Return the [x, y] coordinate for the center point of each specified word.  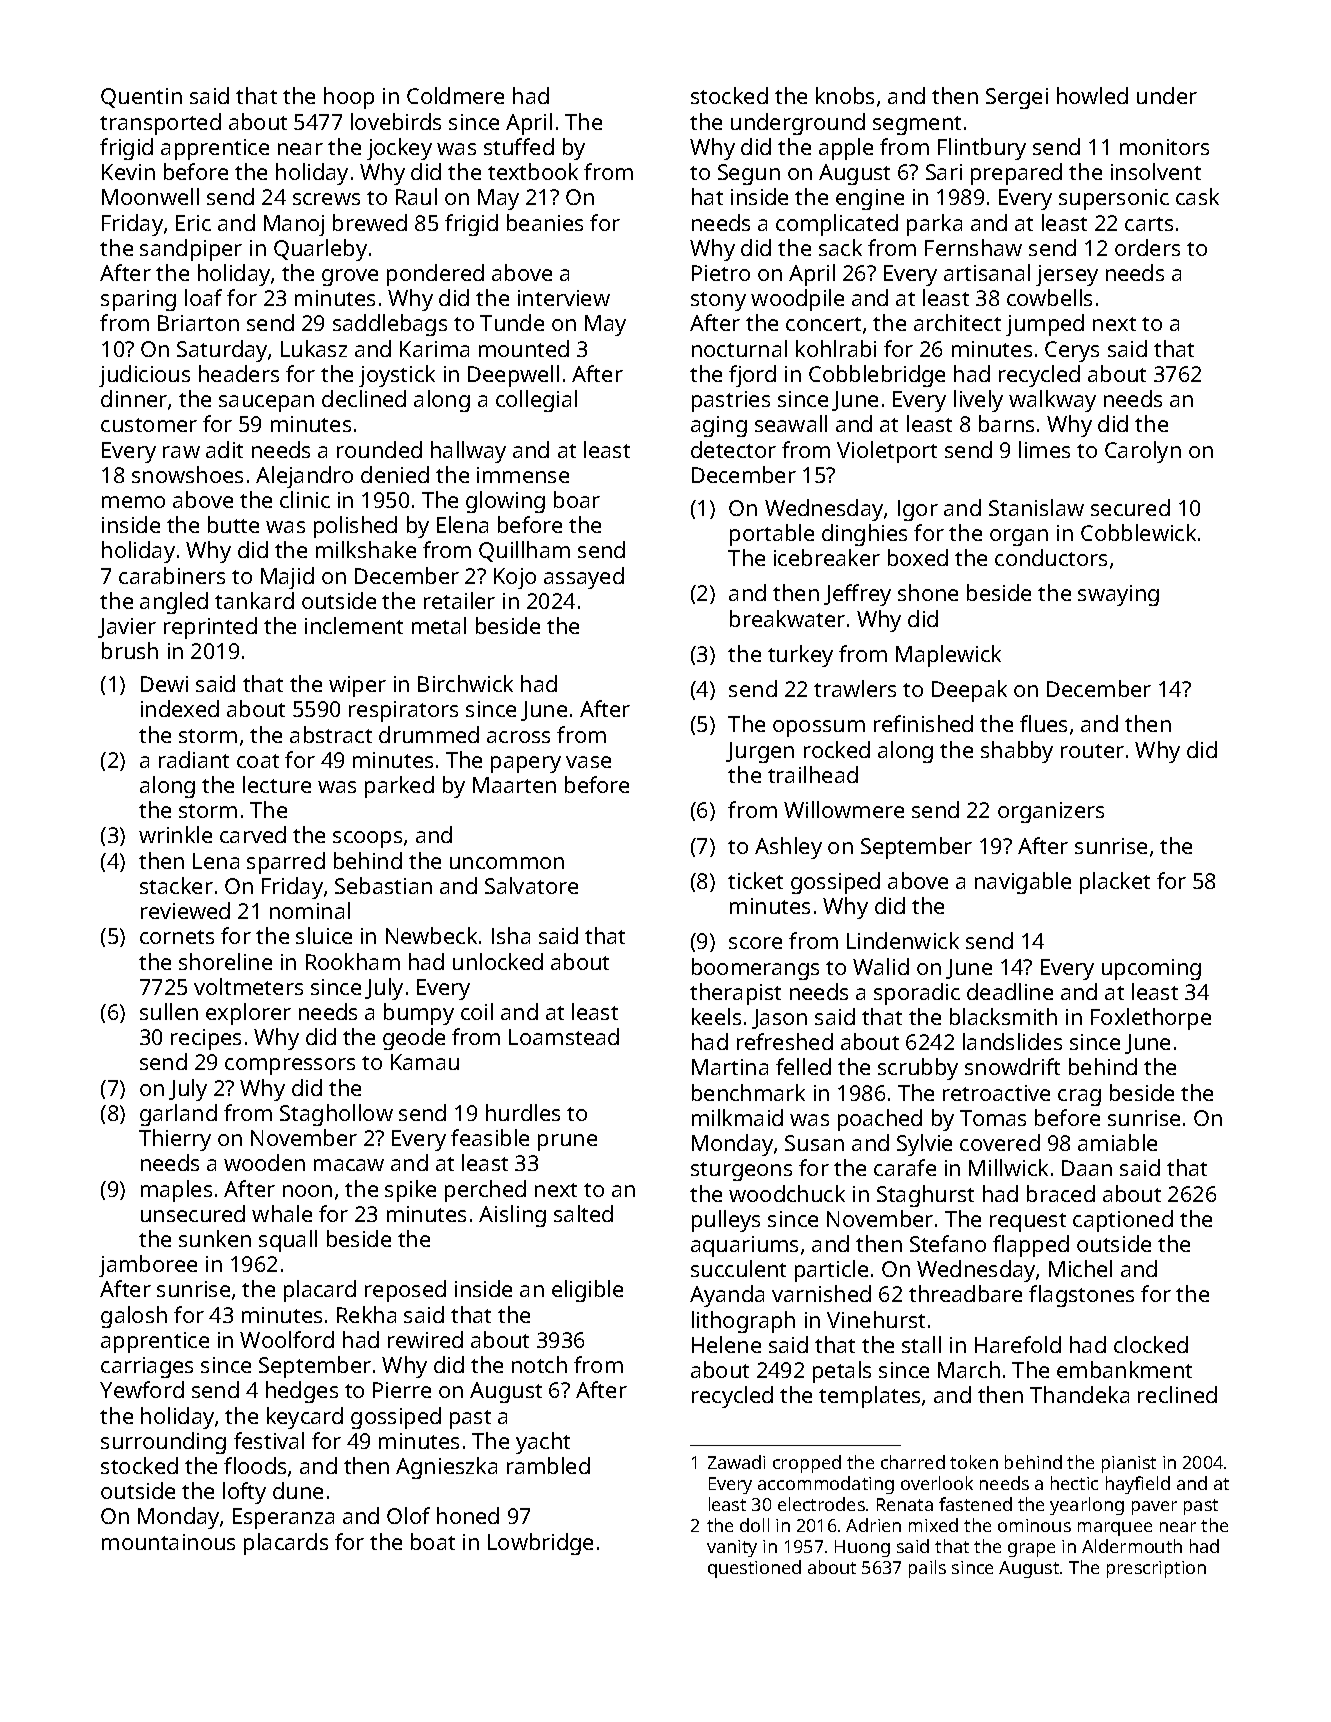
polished [355, 527]
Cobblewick [1138, 532]
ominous [1034, 1525]
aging [719, 426]
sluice [324, 935]
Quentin [141, 98]
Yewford [142, 1389]
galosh [134, 1317]
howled [1092, 95]
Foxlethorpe [1151, 1019]
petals [842, 1372]
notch [539, 1364]
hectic [1074, 1483]
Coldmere [455, 95]
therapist [735, 994]
